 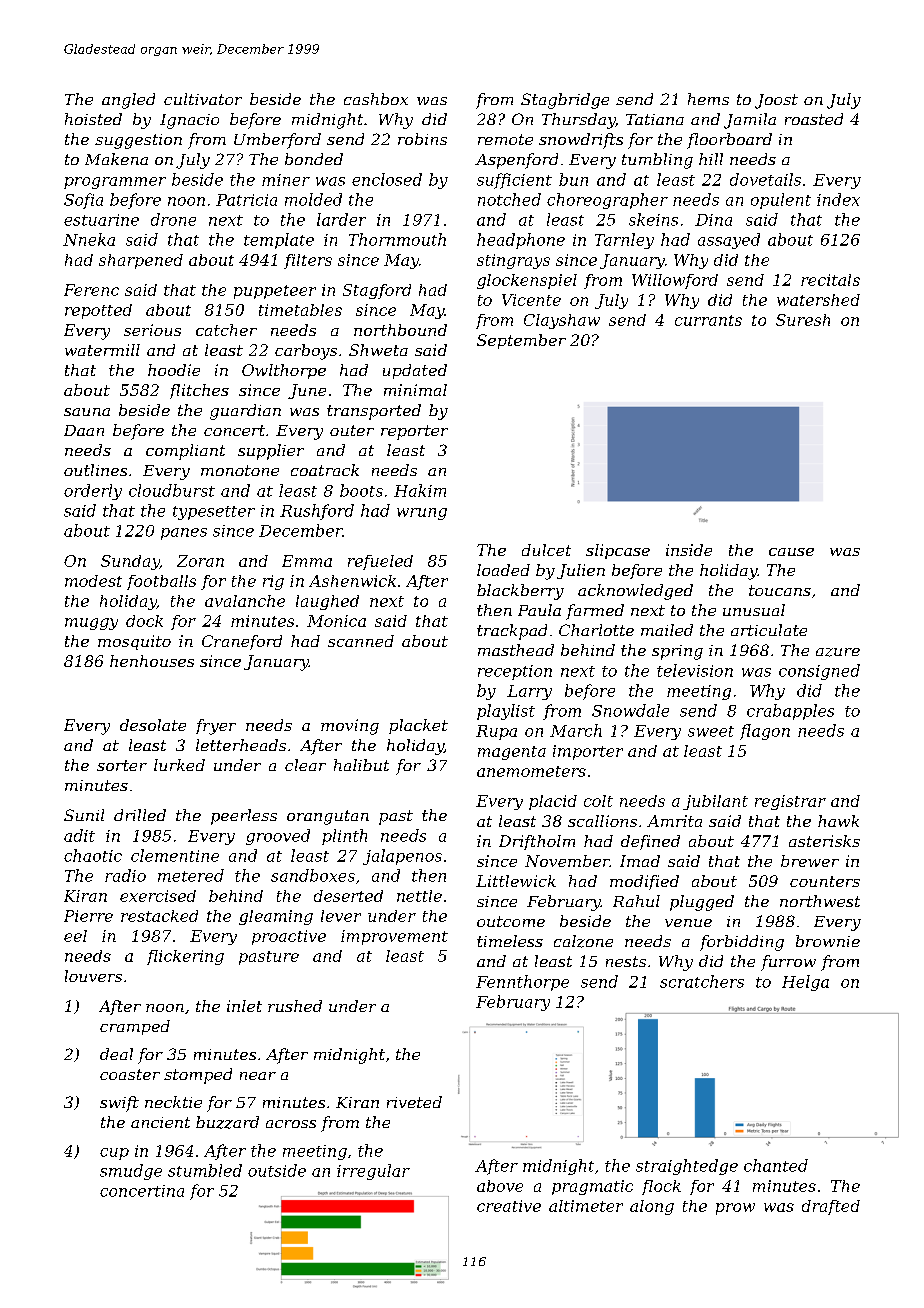 I want to click on hoodie, so click(x=174, y=370).
